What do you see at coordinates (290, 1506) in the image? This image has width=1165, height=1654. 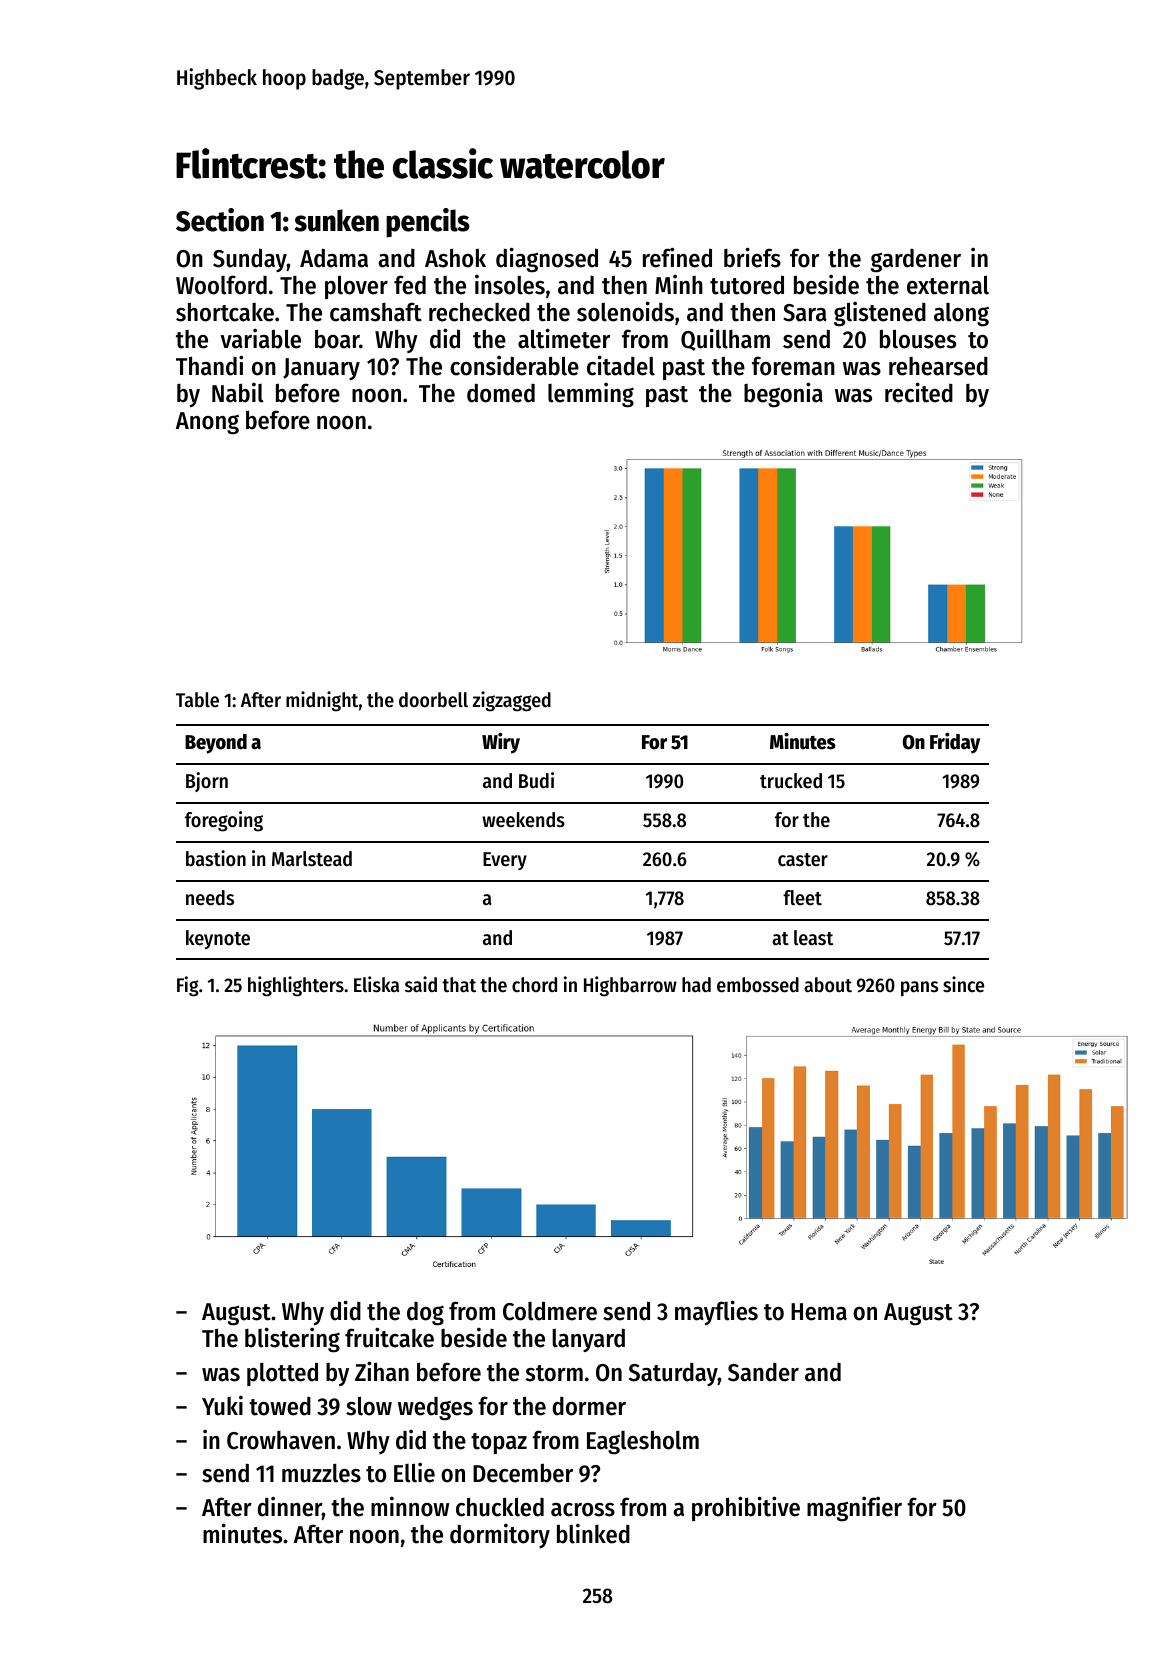 I see `dinner` at bounding box center [290, 1506].
